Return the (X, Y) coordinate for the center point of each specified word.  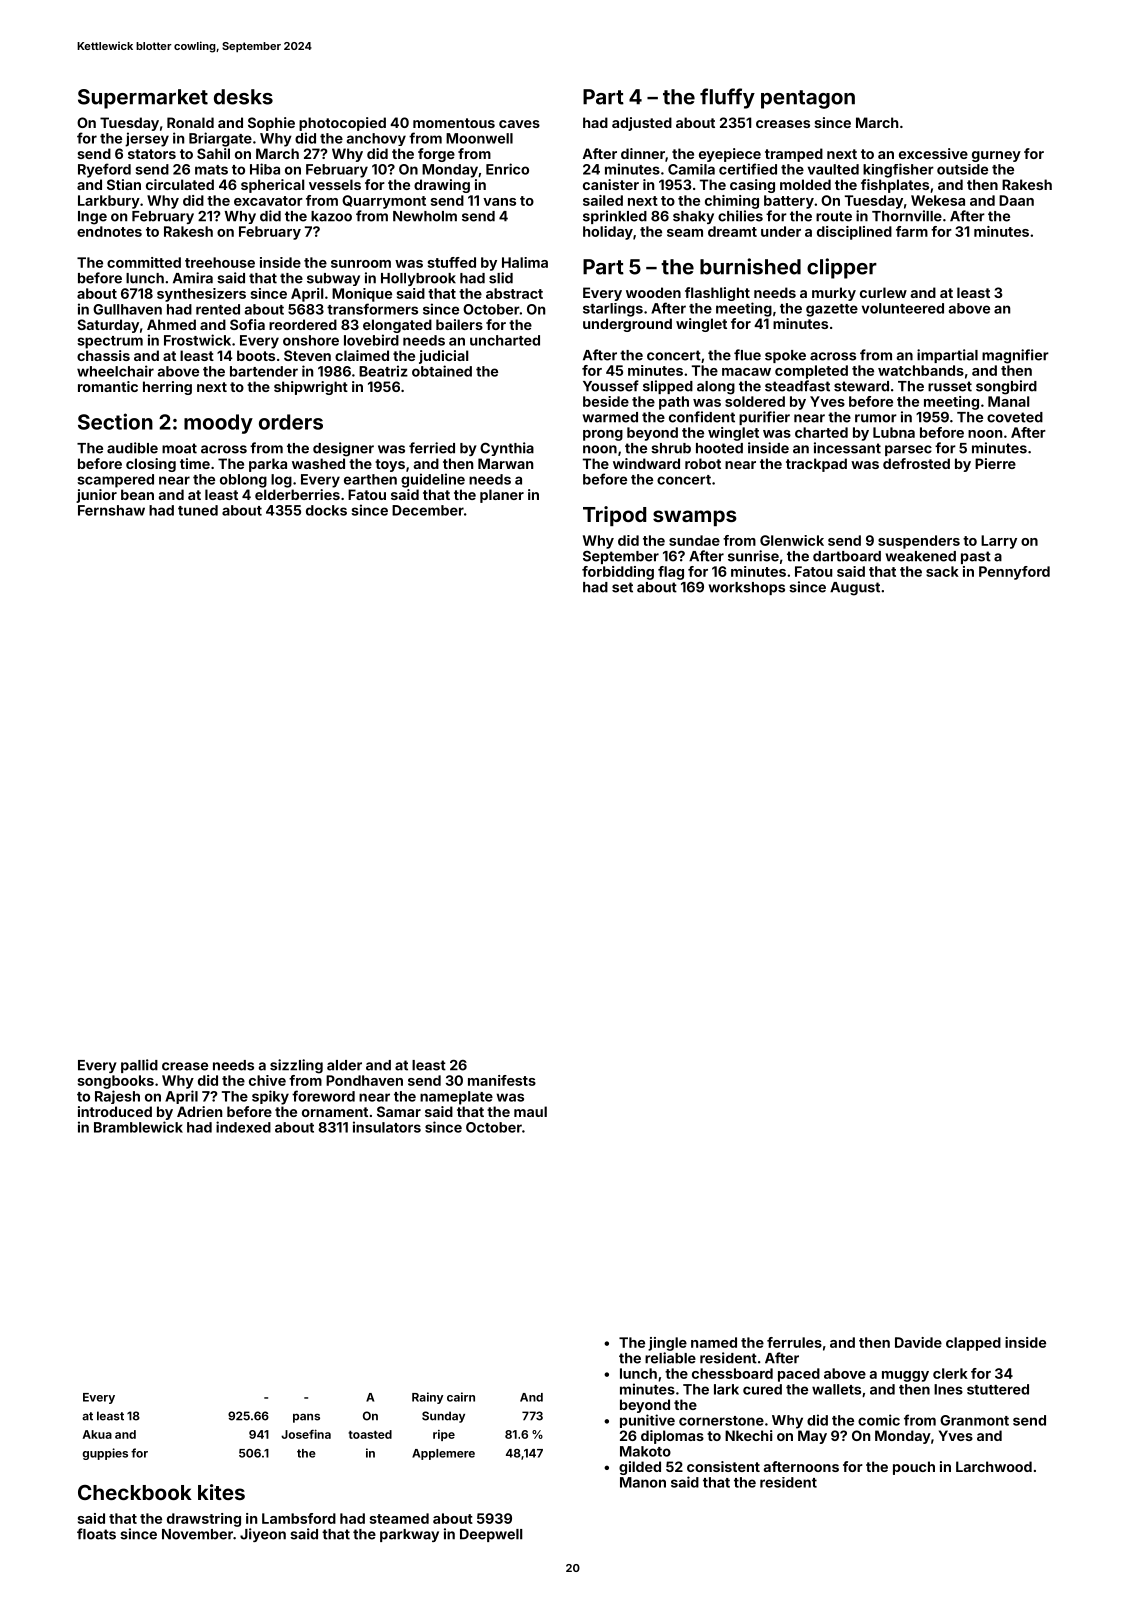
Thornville (907, 216)
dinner (643, 153)
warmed (610, 417)
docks (326, 510)
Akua (97, 1434)
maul (530, 1111)
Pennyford (1014, 573)
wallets (836, 1389)
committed (144, 262)
